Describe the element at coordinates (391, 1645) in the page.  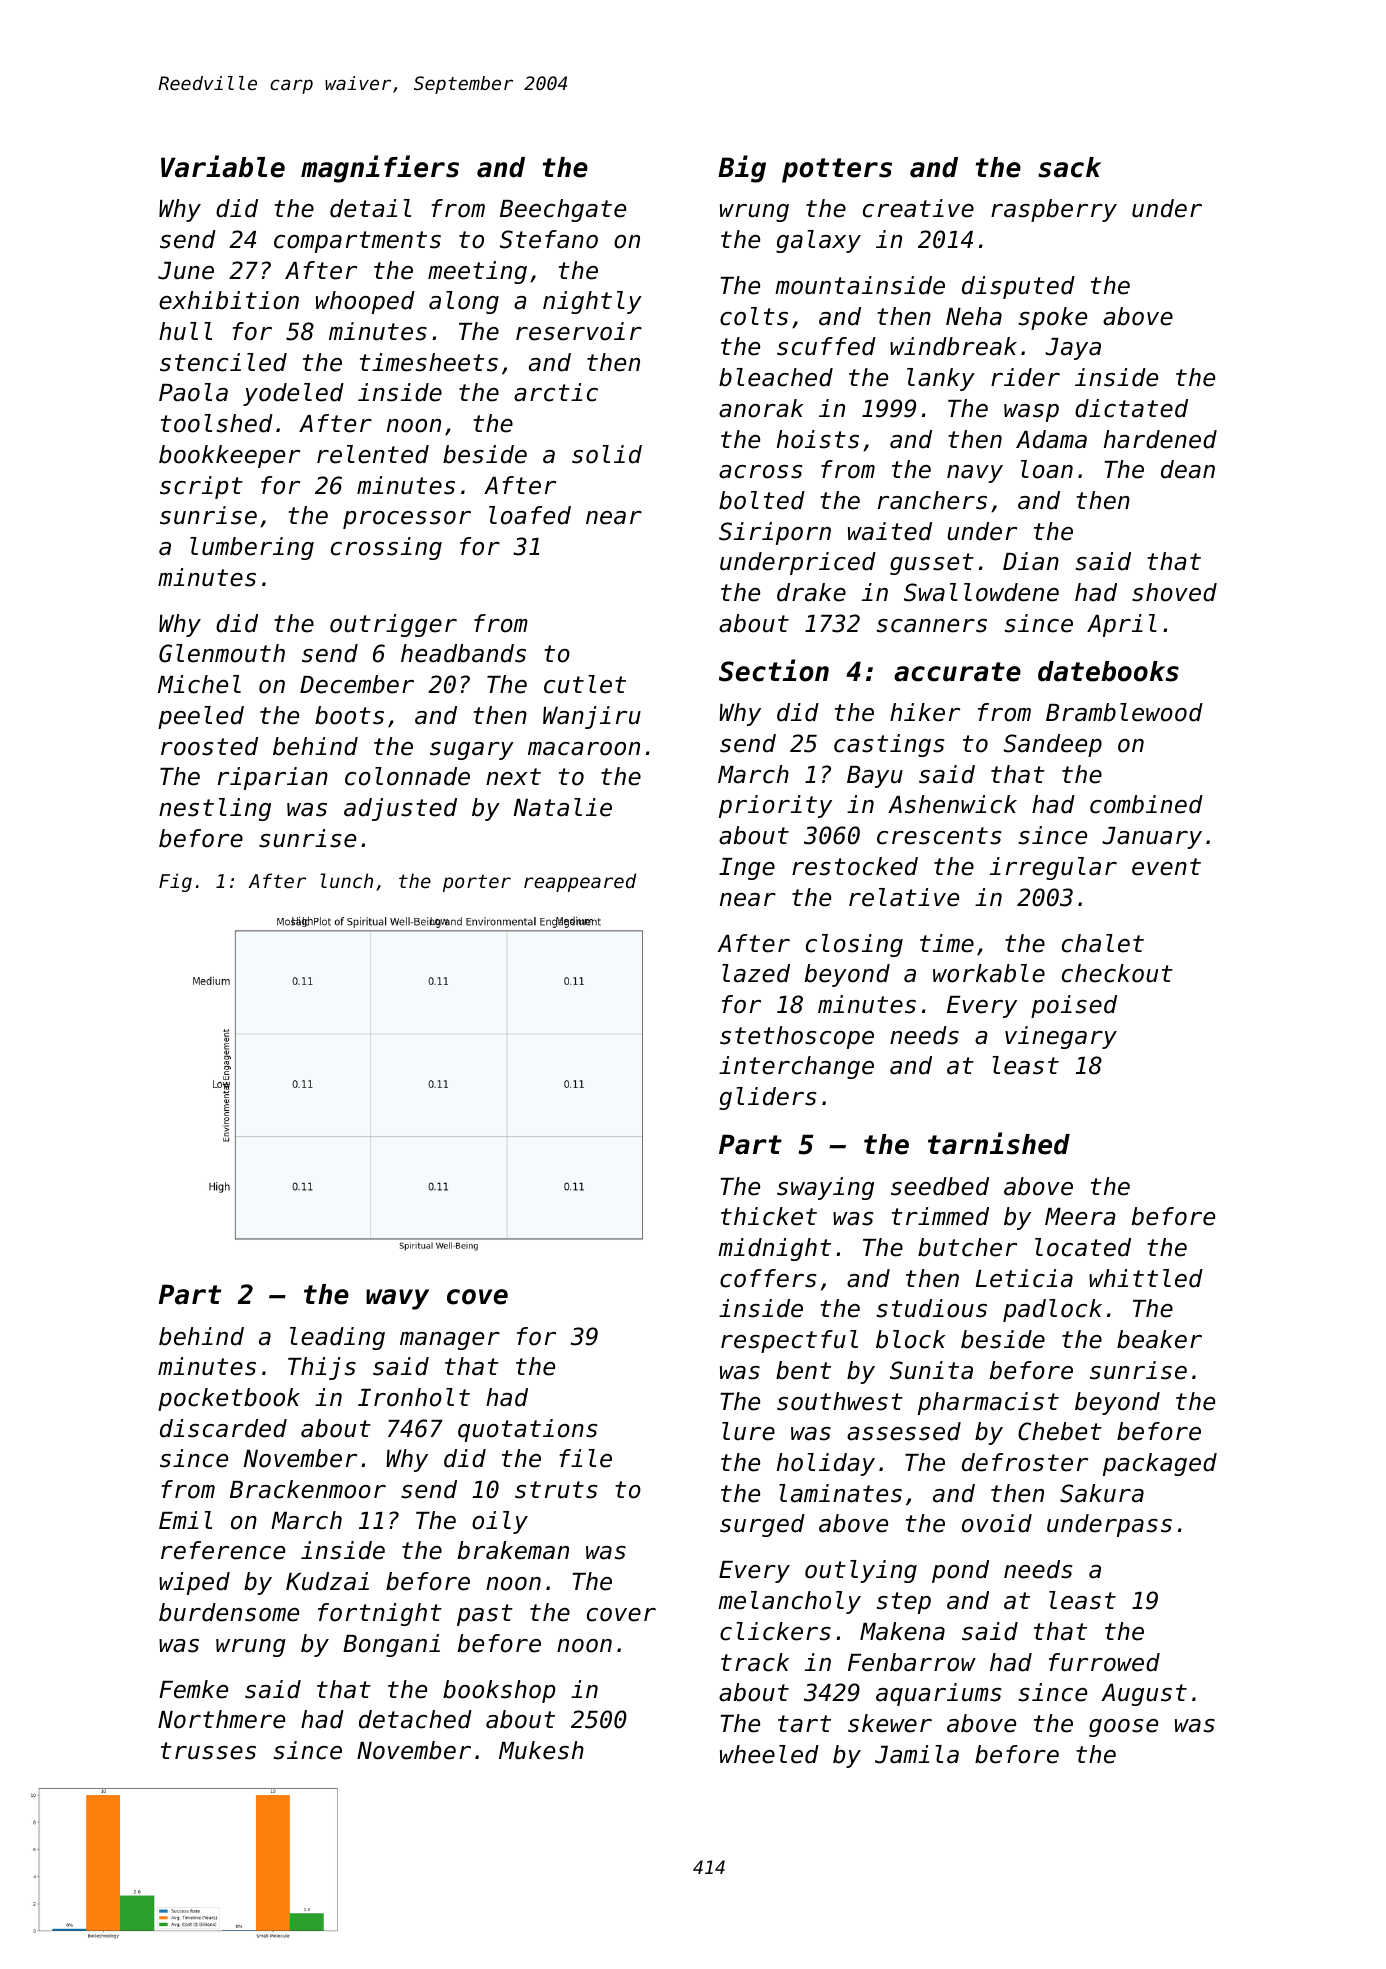
I see `Bongani` at that location.
